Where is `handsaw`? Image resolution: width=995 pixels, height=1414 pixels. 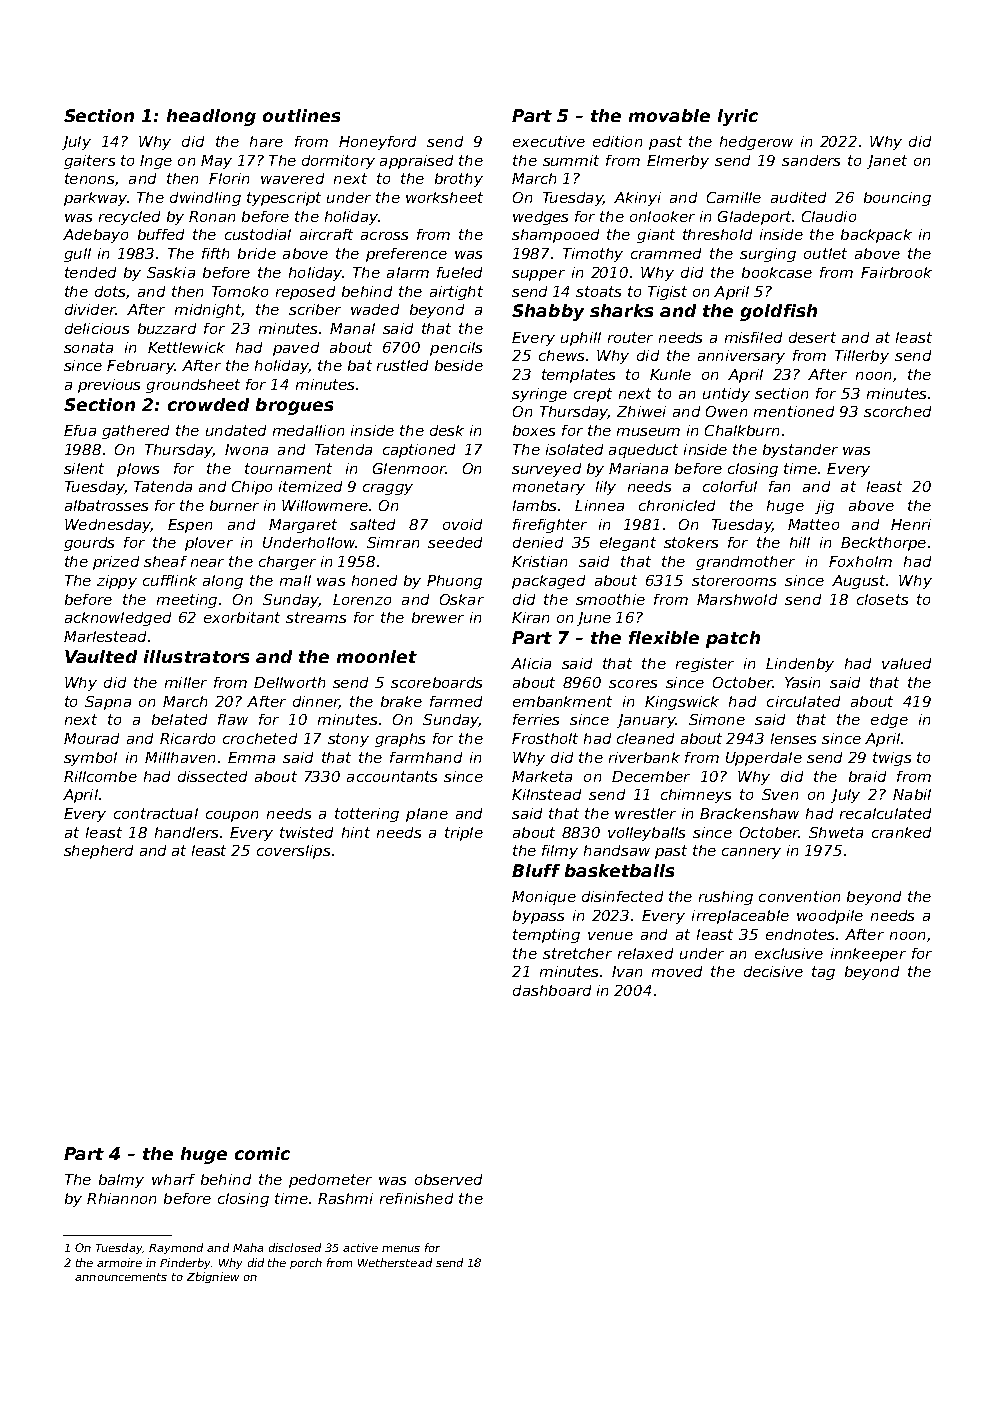 handsaw is located at coordinates (617, 850).
